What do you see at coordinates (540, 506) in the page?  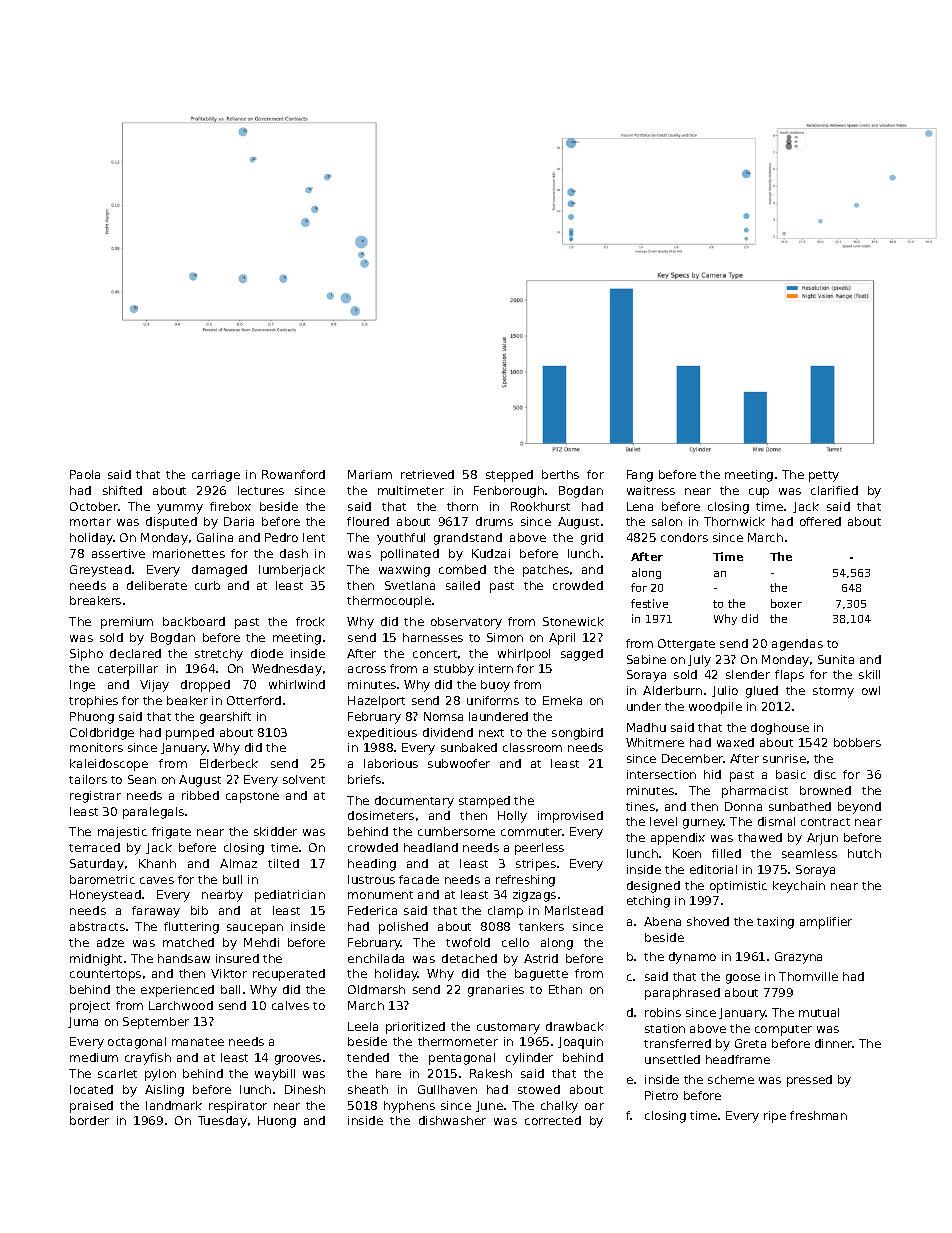 I see `Rookhurst` at bounding box center [540, 506].
